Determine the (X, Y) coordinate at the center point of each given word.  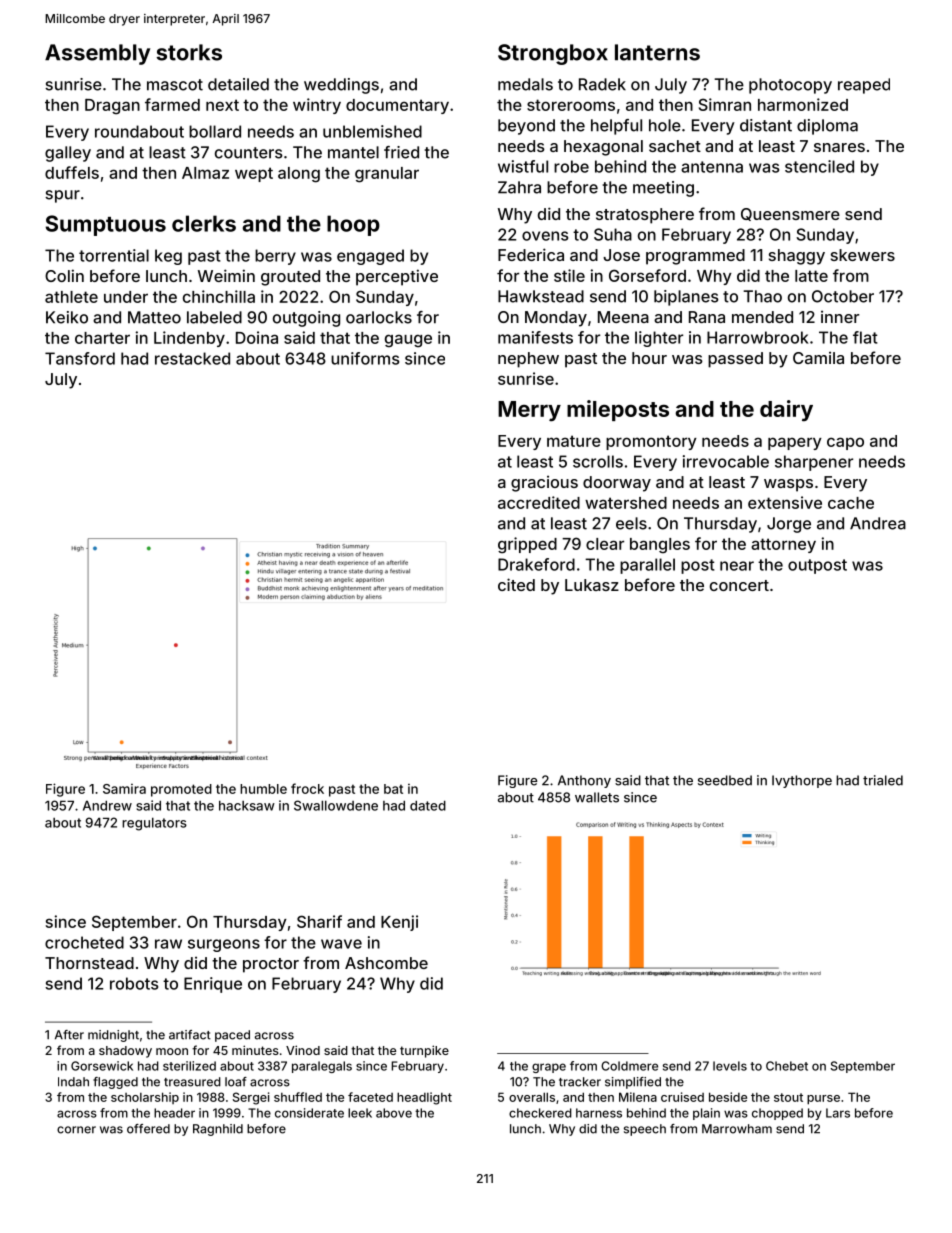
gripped (527, 545)
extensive (785, 502)
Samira (124, 789)
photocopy (790, 86)
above (394, 1113)
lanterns (657, 52)
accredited (539, 502)
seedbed (725, 780)
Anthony (584, 781)
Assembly (97, 54)
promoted (181, 790)
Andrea (878, 523)
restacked (192, 358)
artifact (190, 1035)
